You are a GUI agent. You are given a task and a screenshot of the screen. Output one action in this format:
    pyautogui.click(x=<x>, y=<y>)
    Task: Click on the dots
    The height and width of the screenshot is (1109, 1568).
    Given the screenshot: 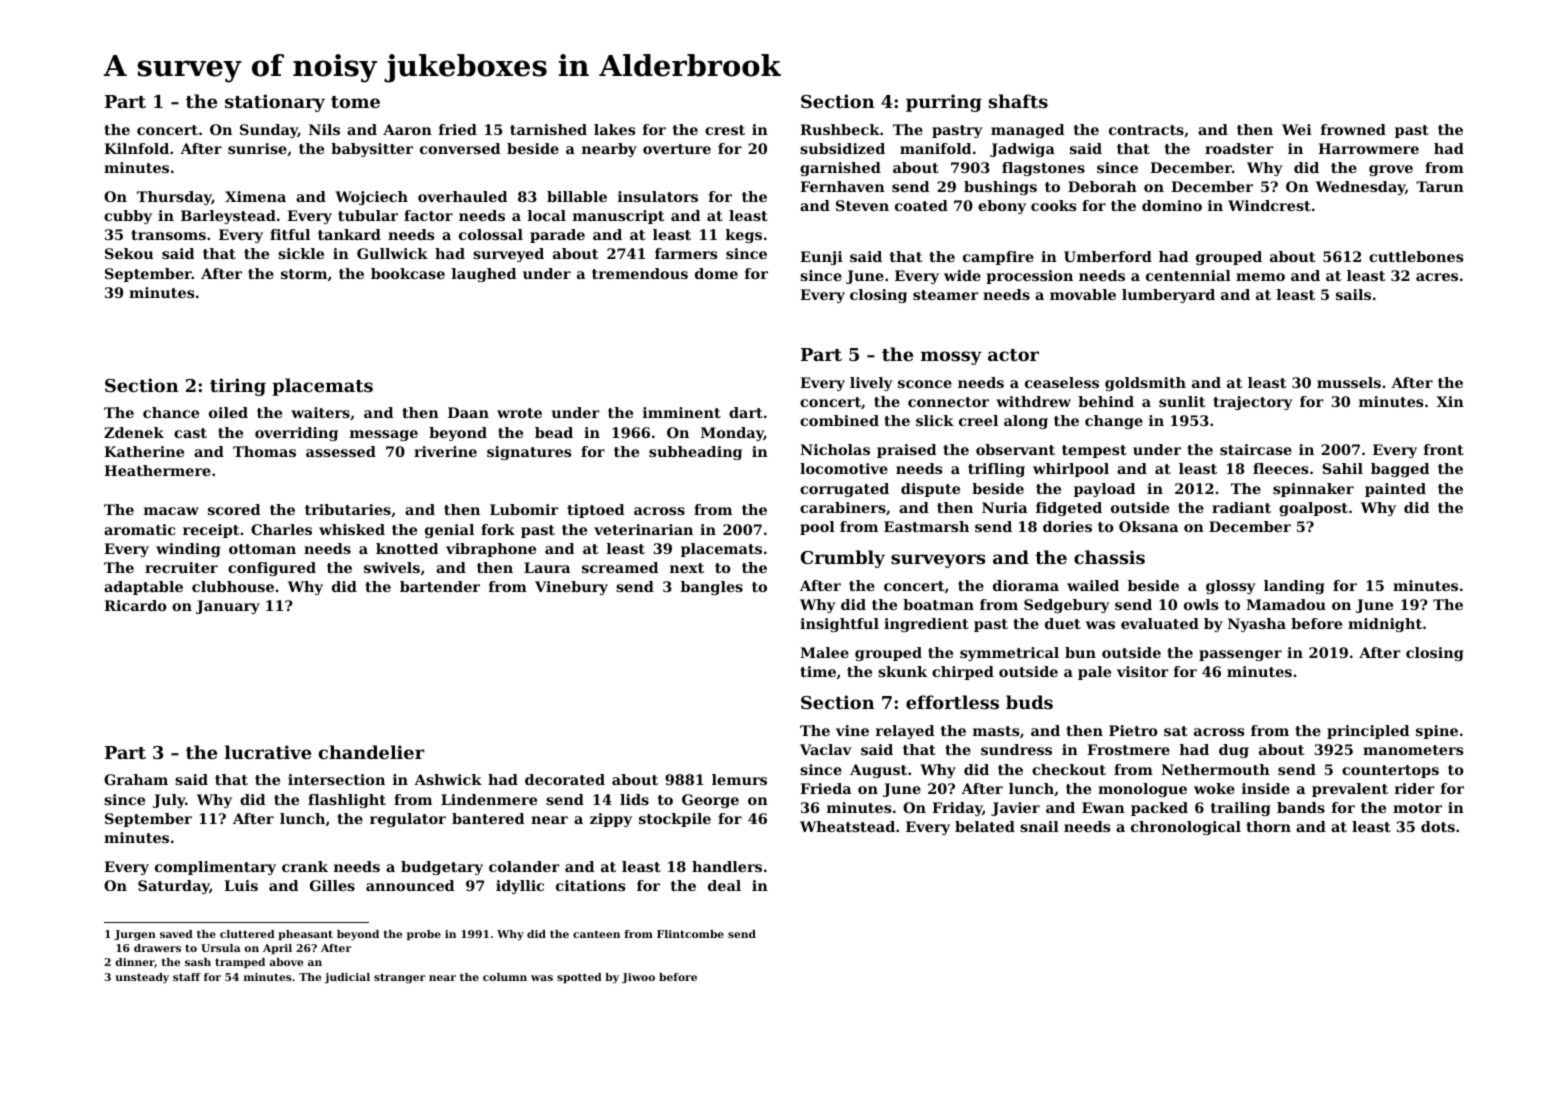 What is the action you would take?
    pyautogui.click(x=1438, y=826)
